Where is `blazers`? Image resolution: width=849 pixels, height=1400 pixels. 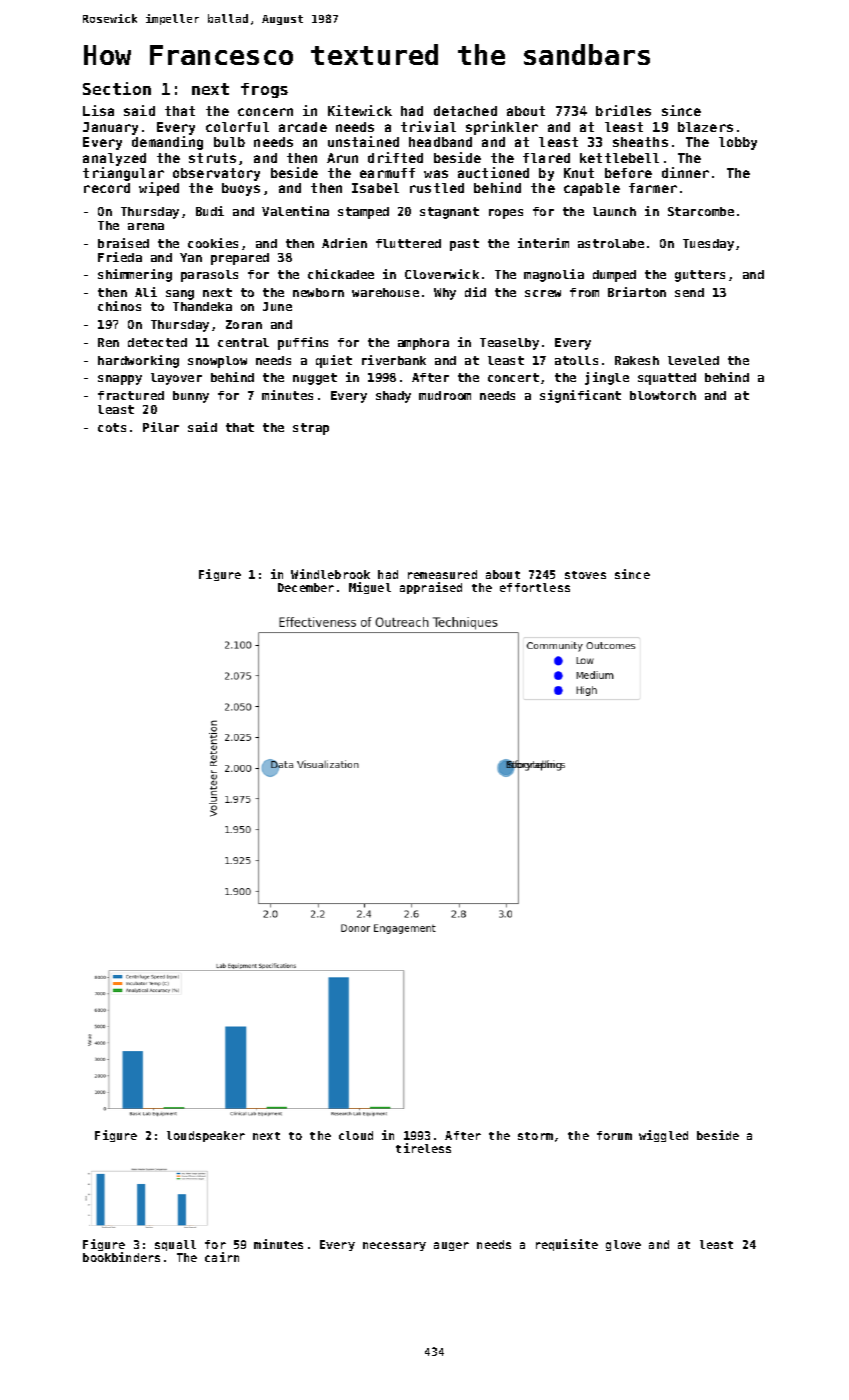
blazers is located at coordinates (705, 127).
